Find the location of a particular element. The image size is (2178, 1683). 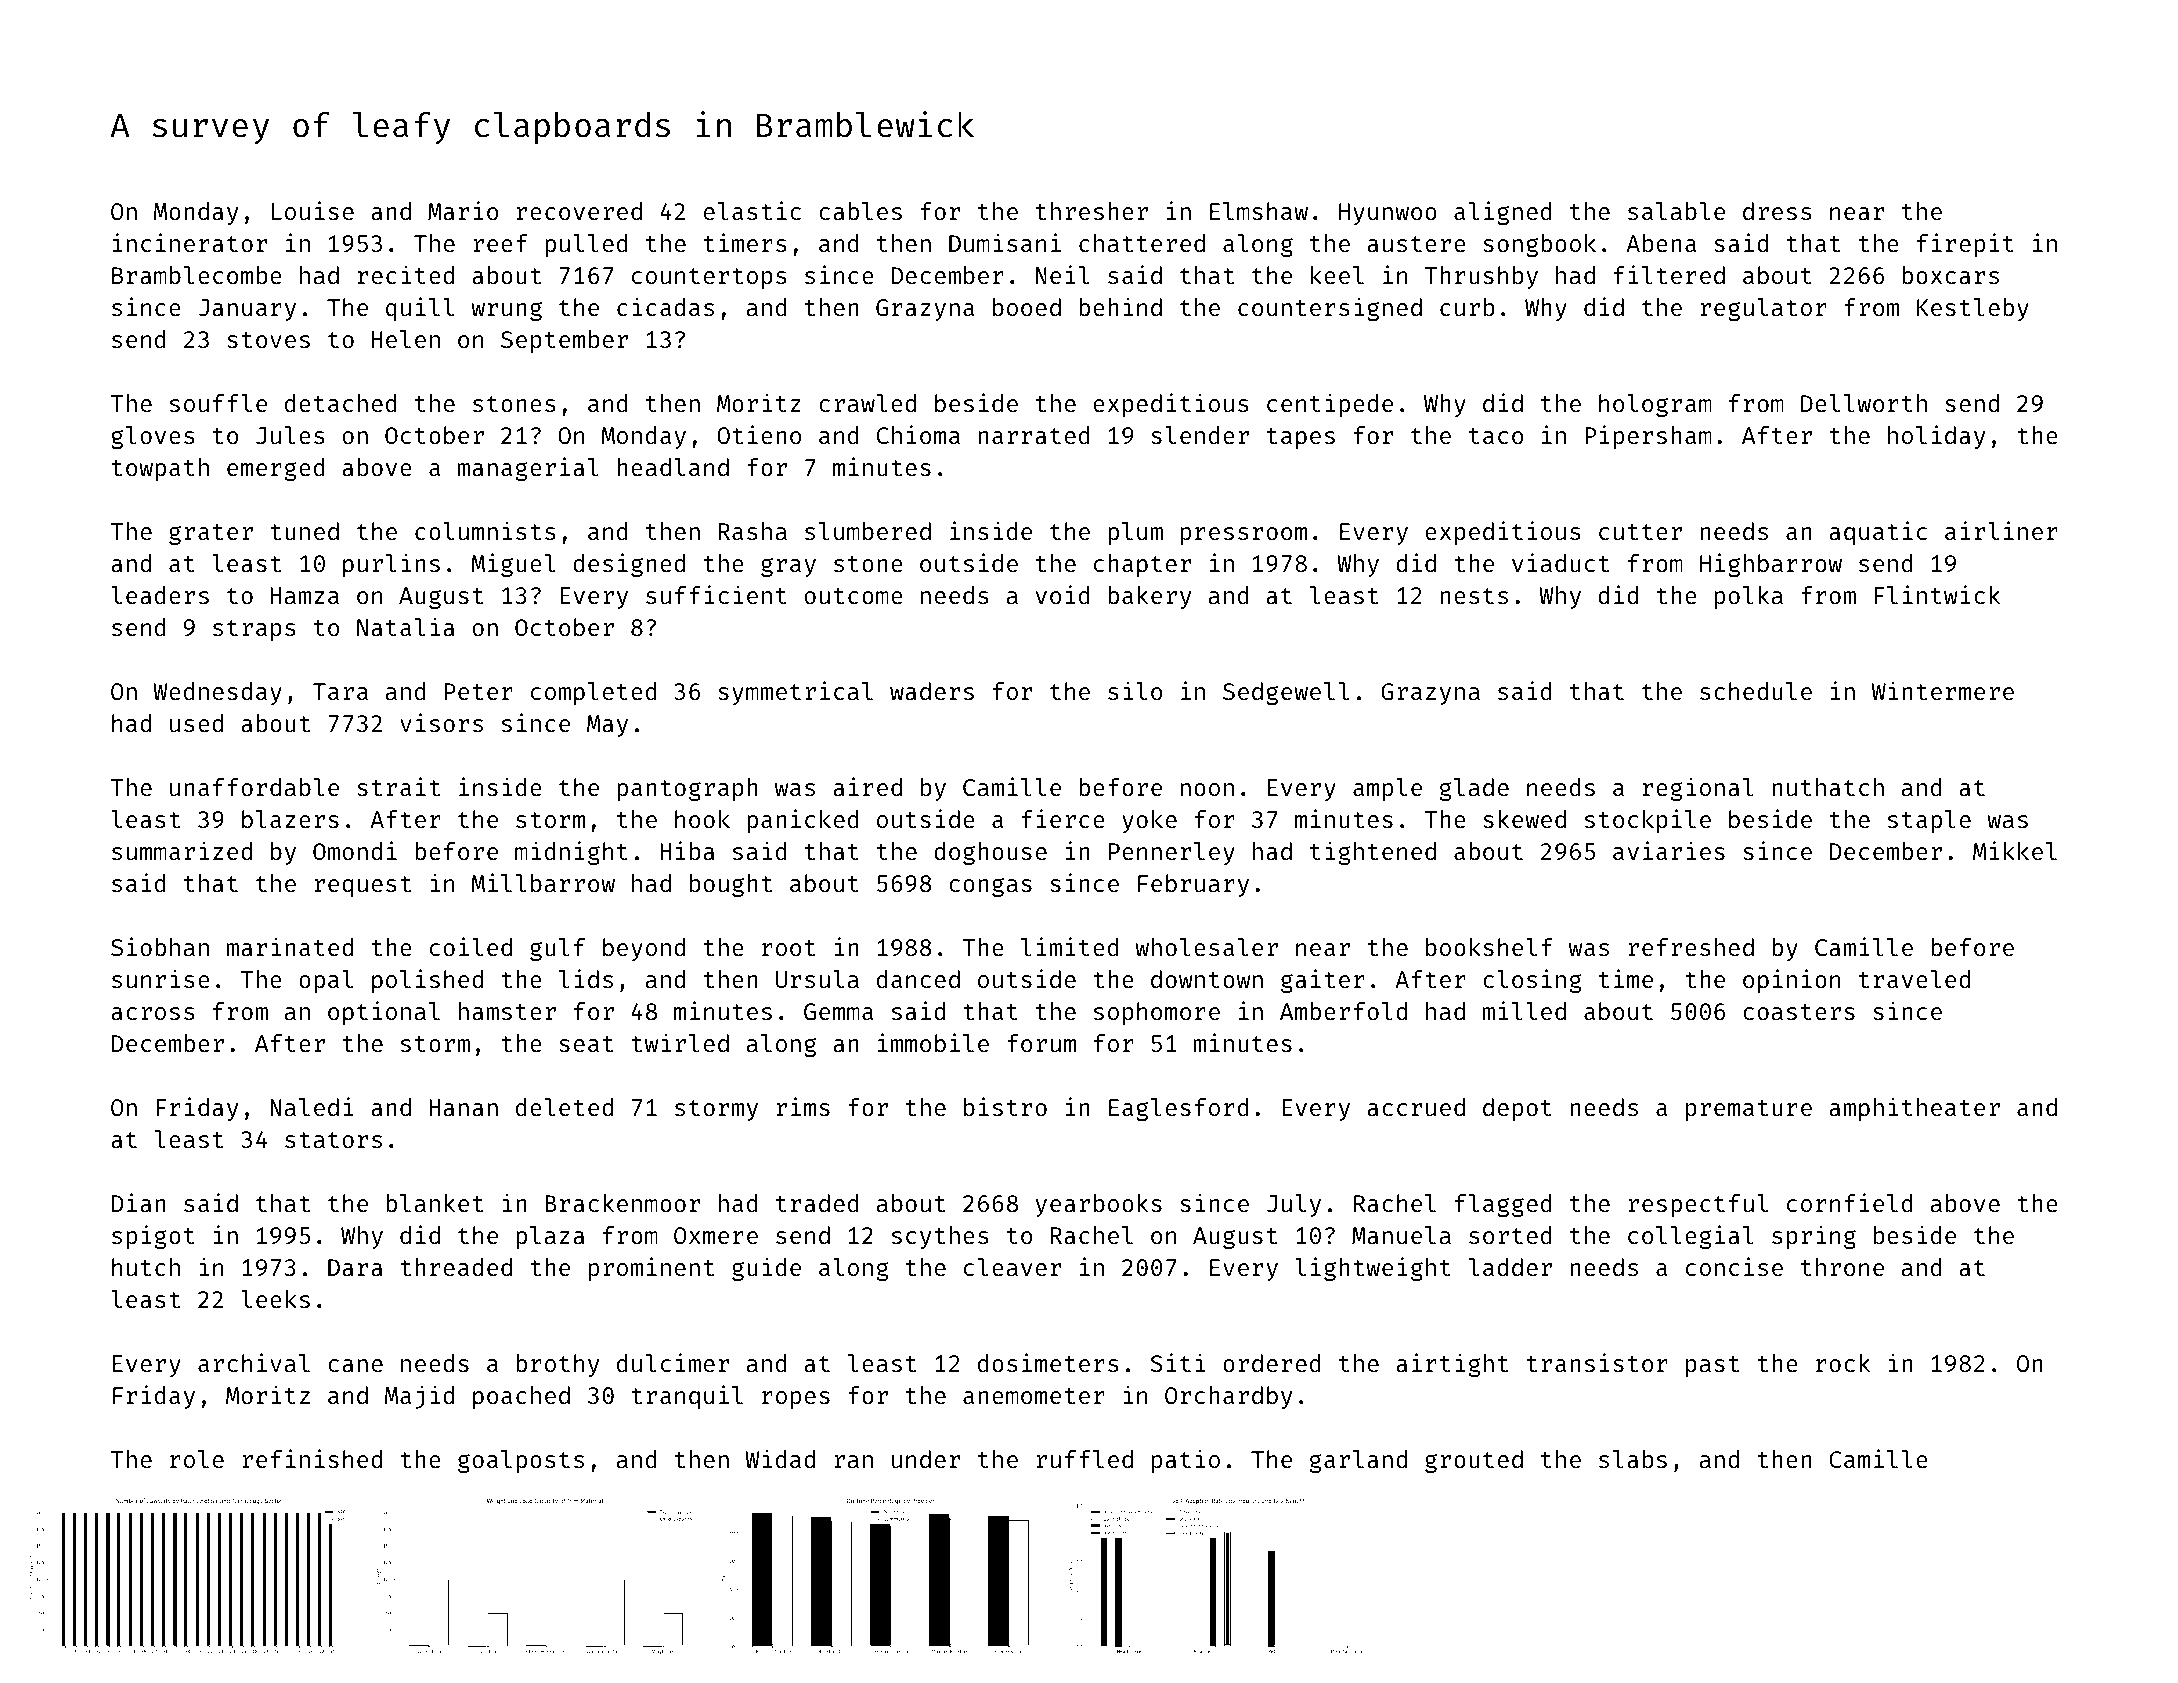

slabs is located at coordinates (1633, 1459).
